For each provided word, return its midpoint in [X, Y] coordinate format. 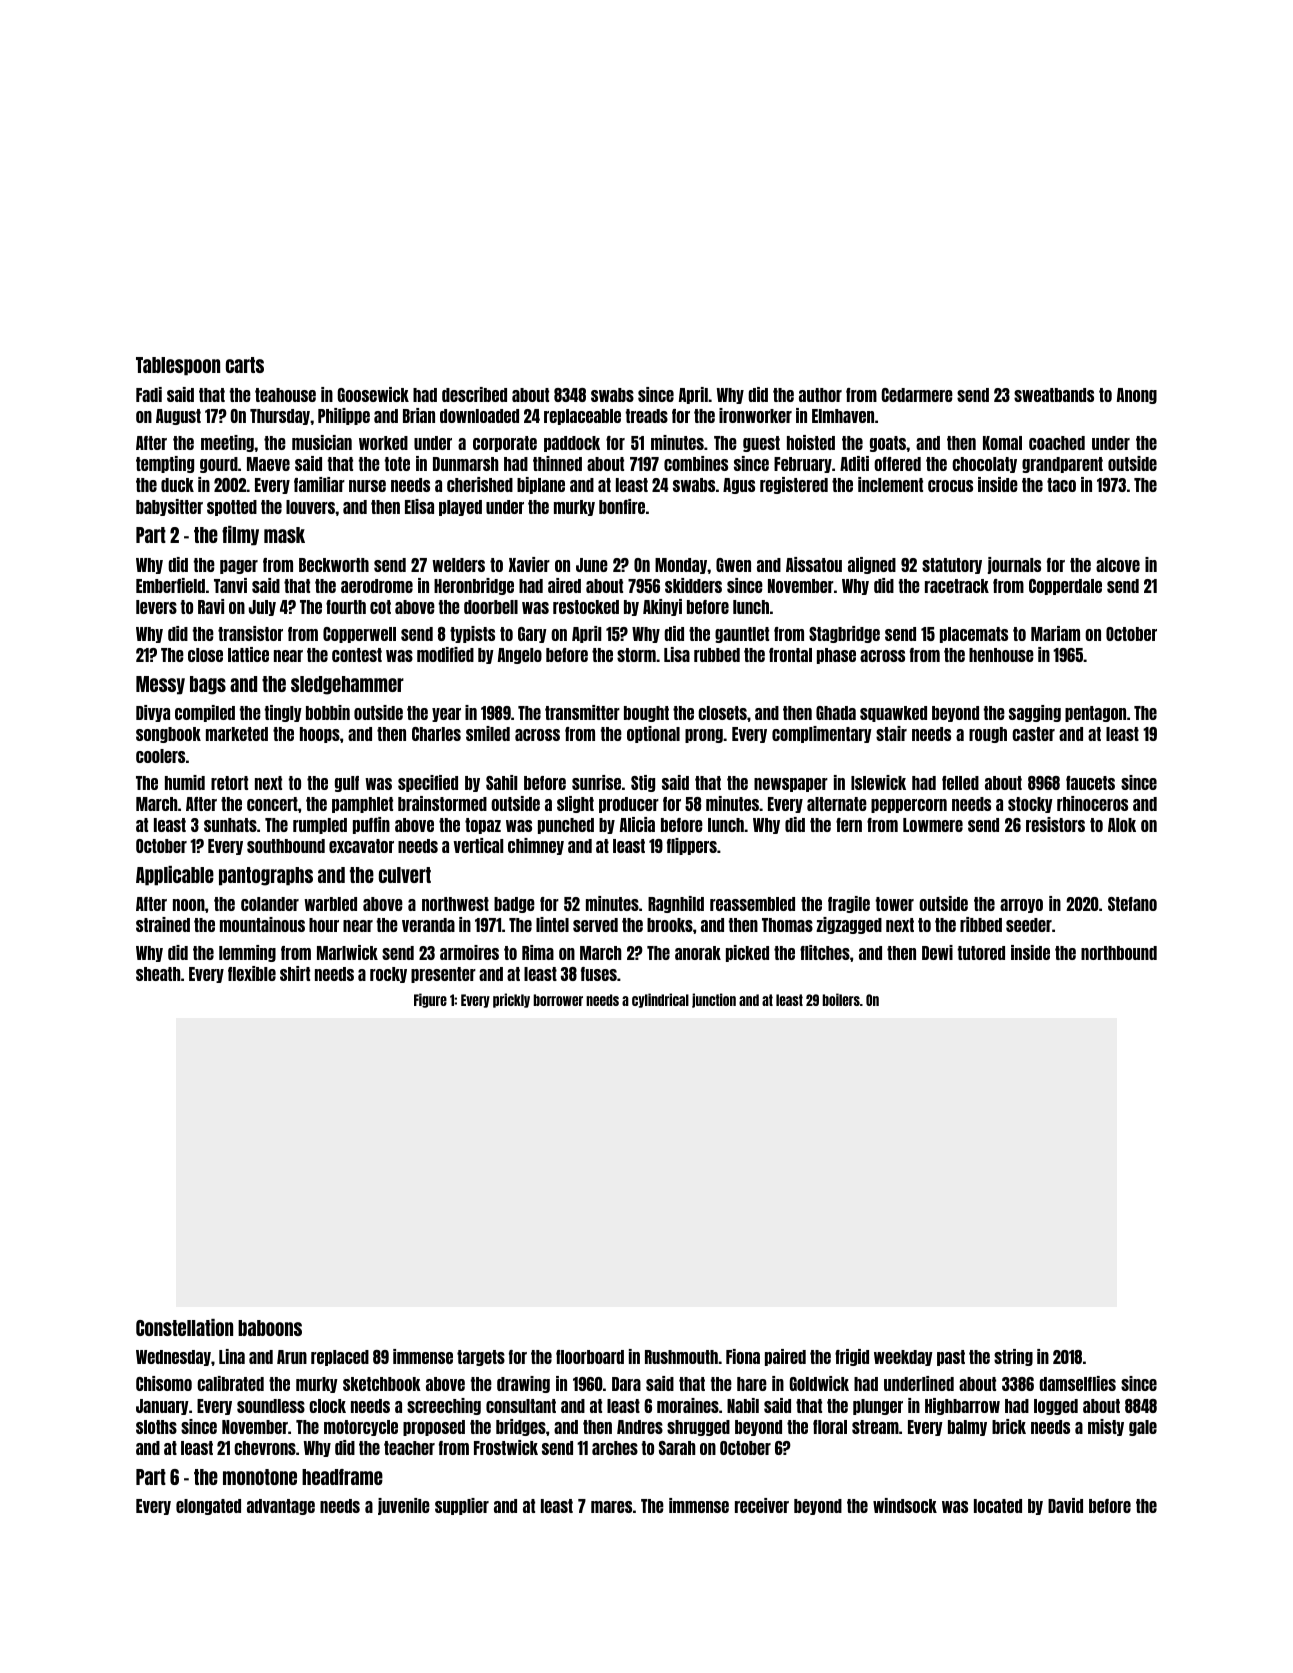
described [474, 394]
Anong [1137, 396]
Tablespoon [178, 366]
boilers [841, 999]
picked [747, 953]
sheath [158, 974]
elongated [208, 1507]
